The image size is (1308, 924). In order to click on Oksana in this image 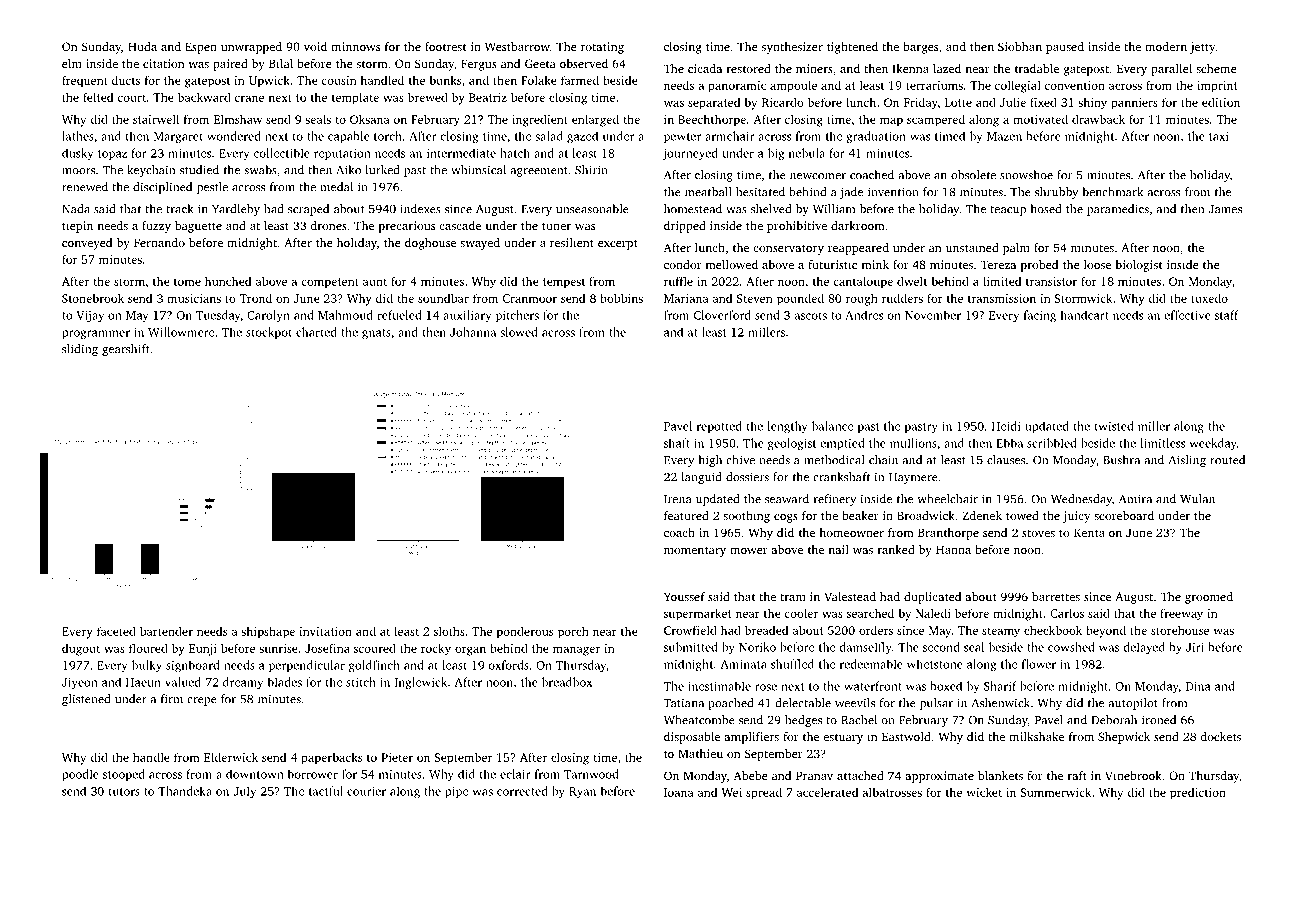, I will do `click(370, 119)`.
